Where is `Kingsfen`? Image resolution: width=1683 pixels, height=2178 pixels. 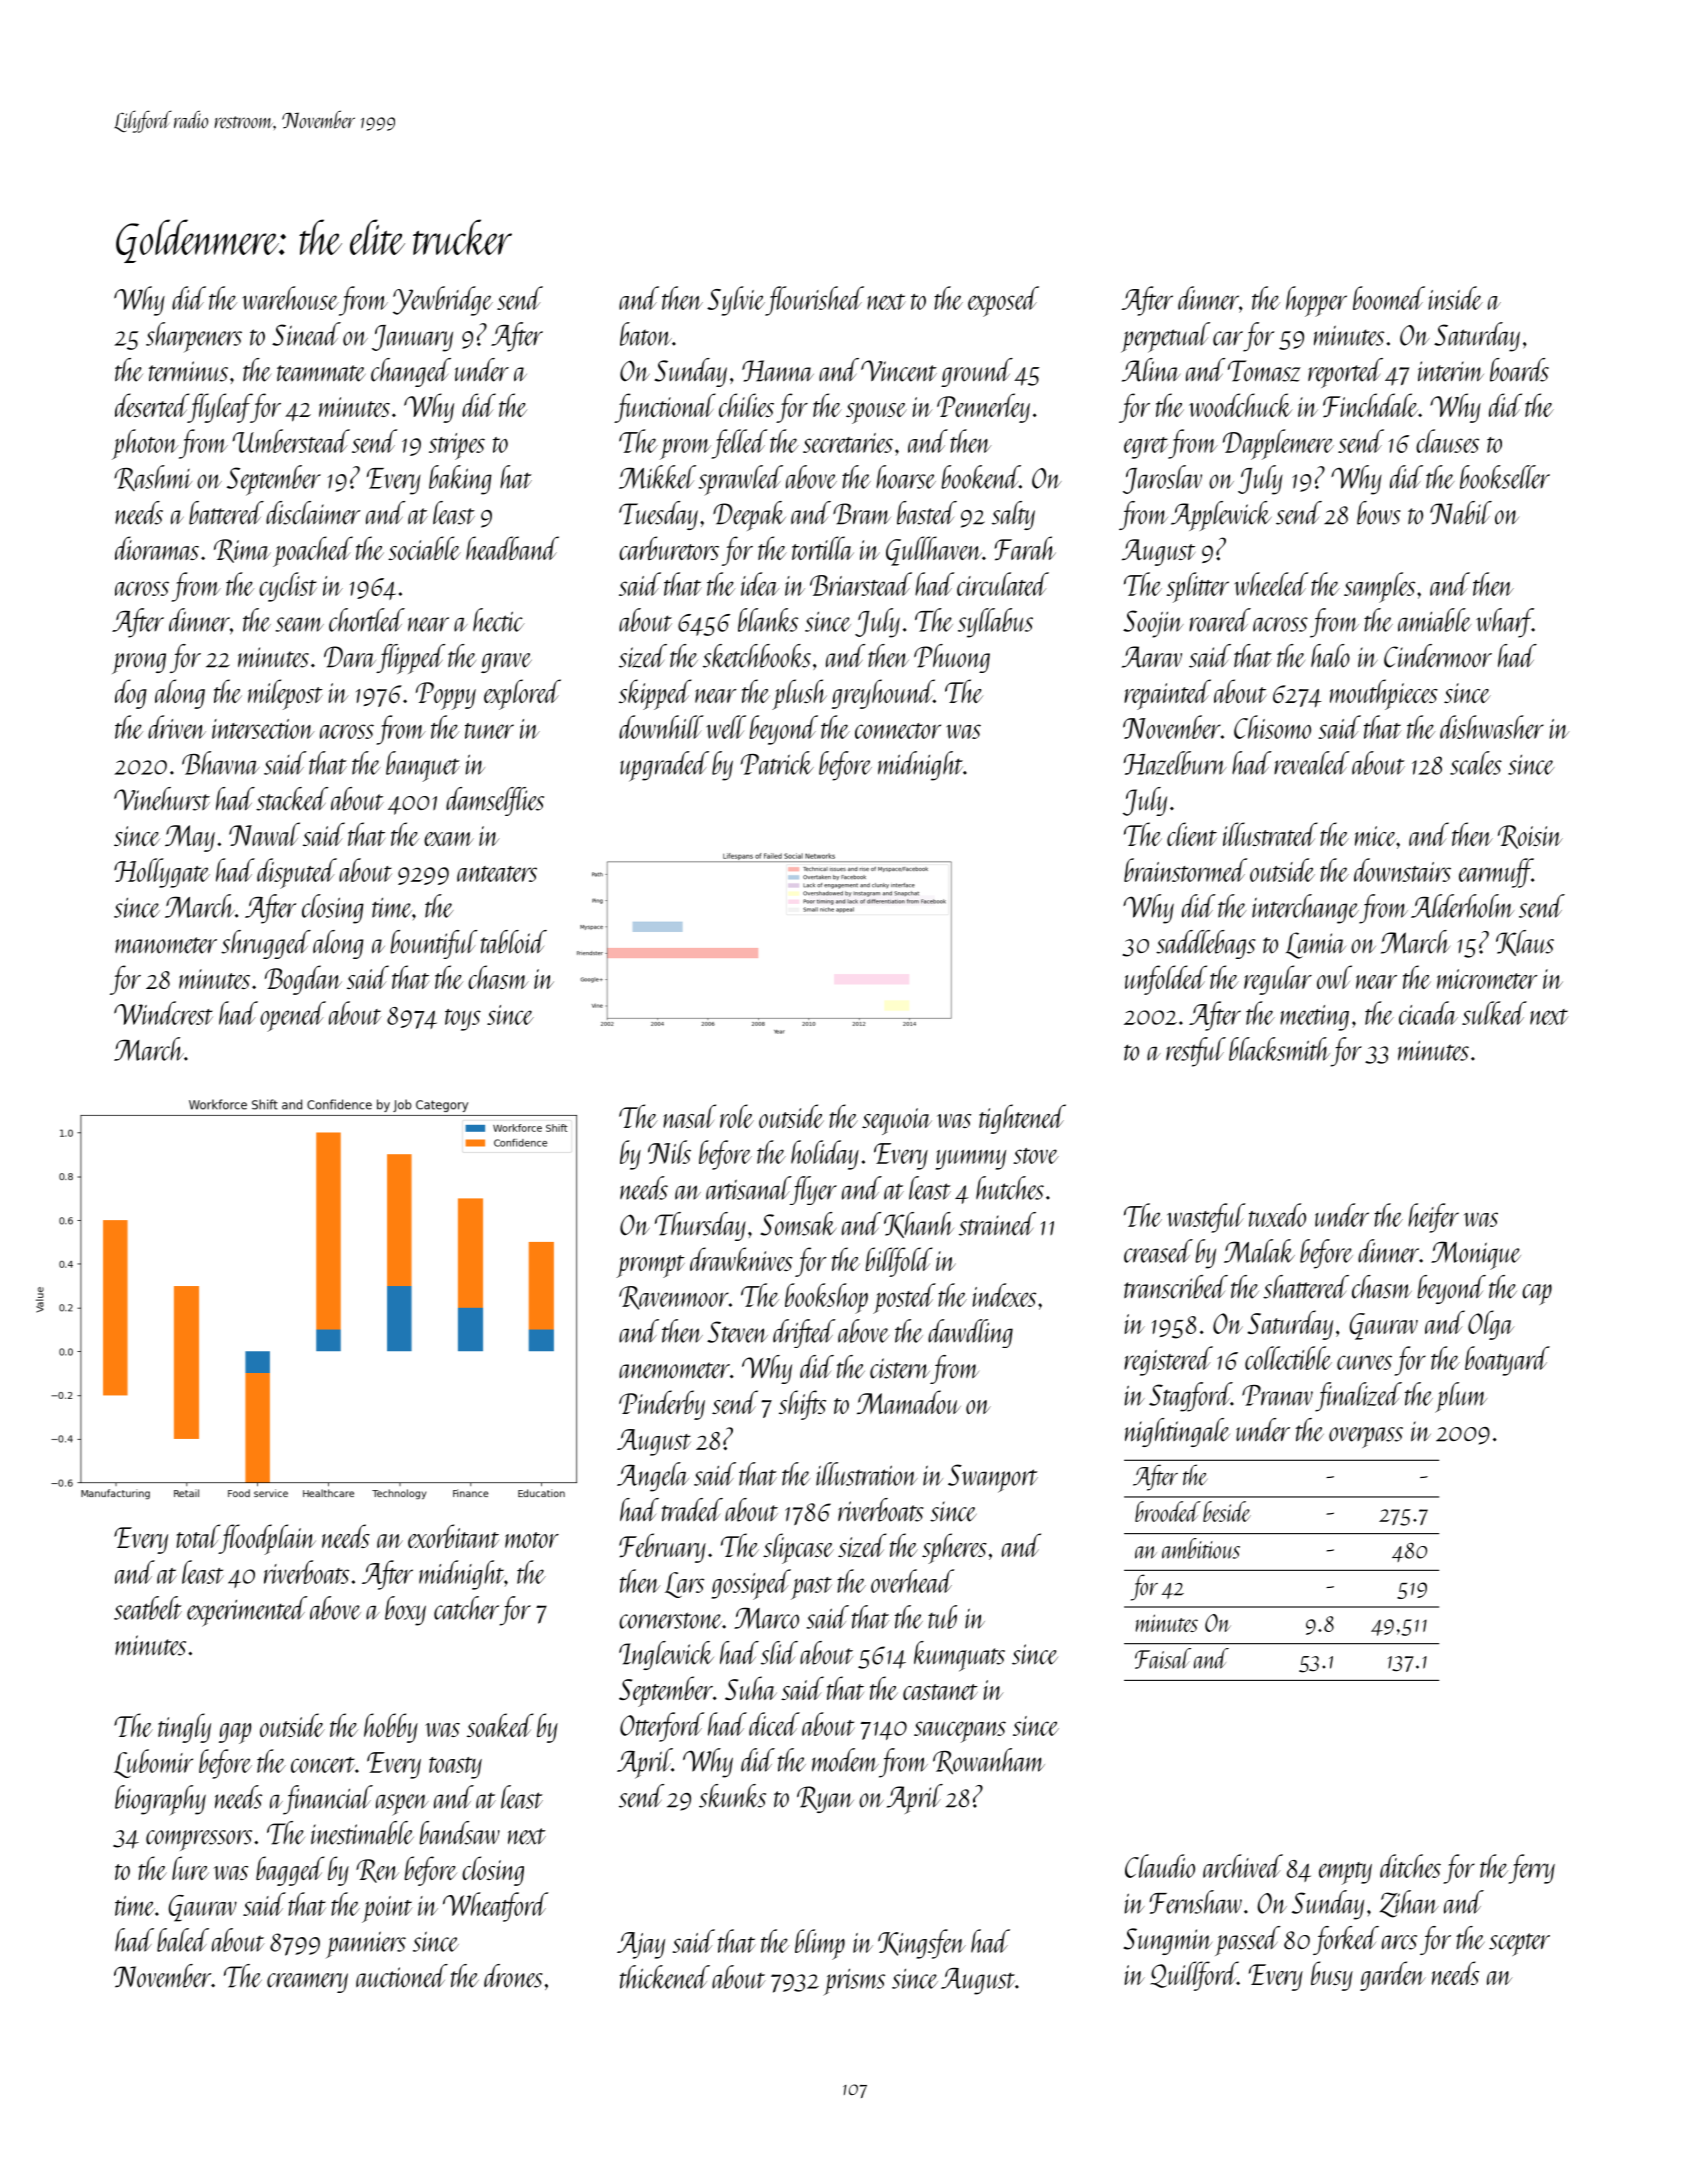
Kingsfen is located at coordinates (922, 1944).
